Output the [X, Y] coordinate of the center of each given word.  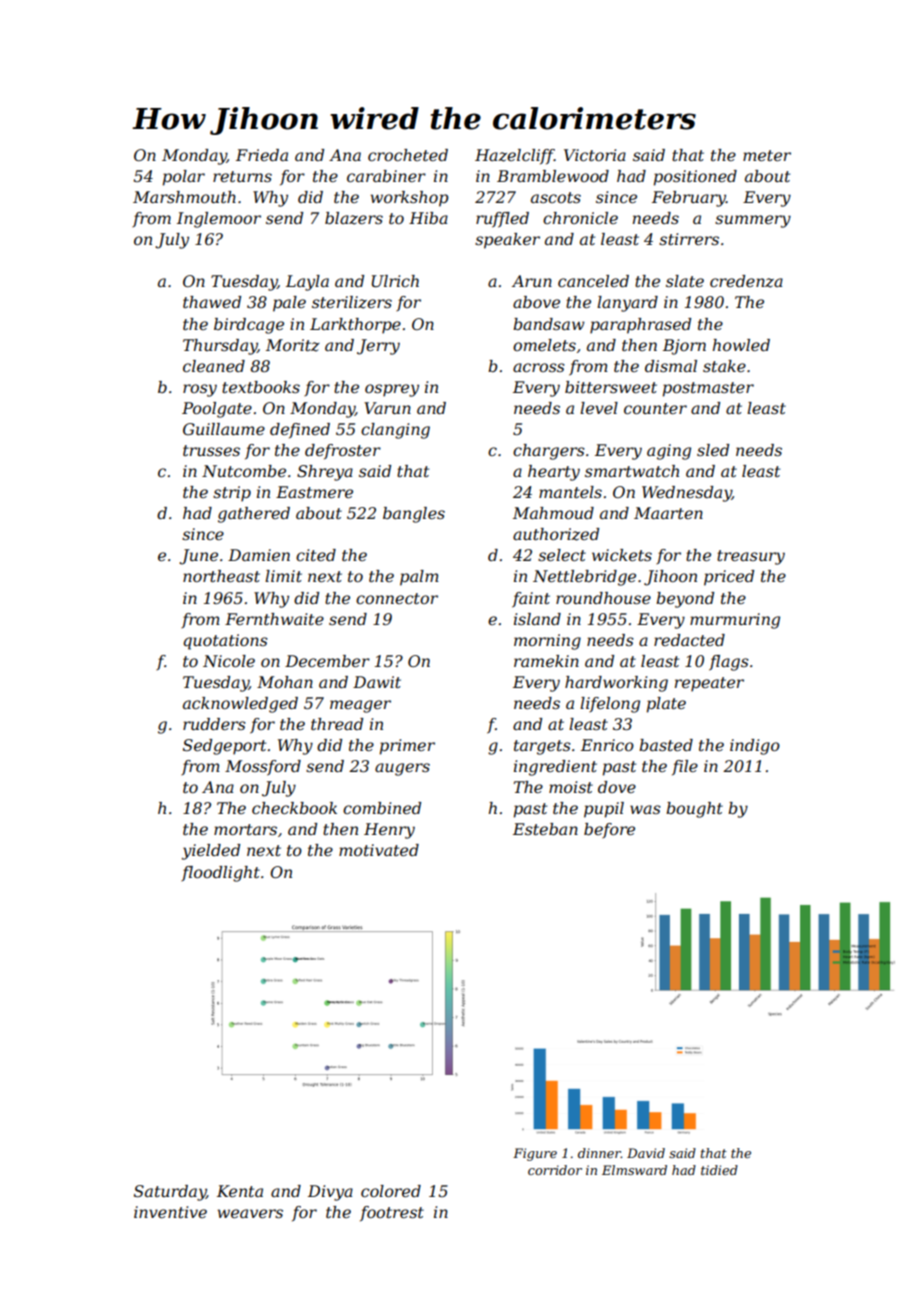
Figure [535, 1154]
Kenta [240, 1191]
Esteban [545, 829]
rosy [200, 390]
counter [655, 408]
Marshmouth [184, 197]
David [646, 1153]
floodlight [220, 874]
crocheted [408, 155]
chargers [549, 452]
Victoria [595, 155]
